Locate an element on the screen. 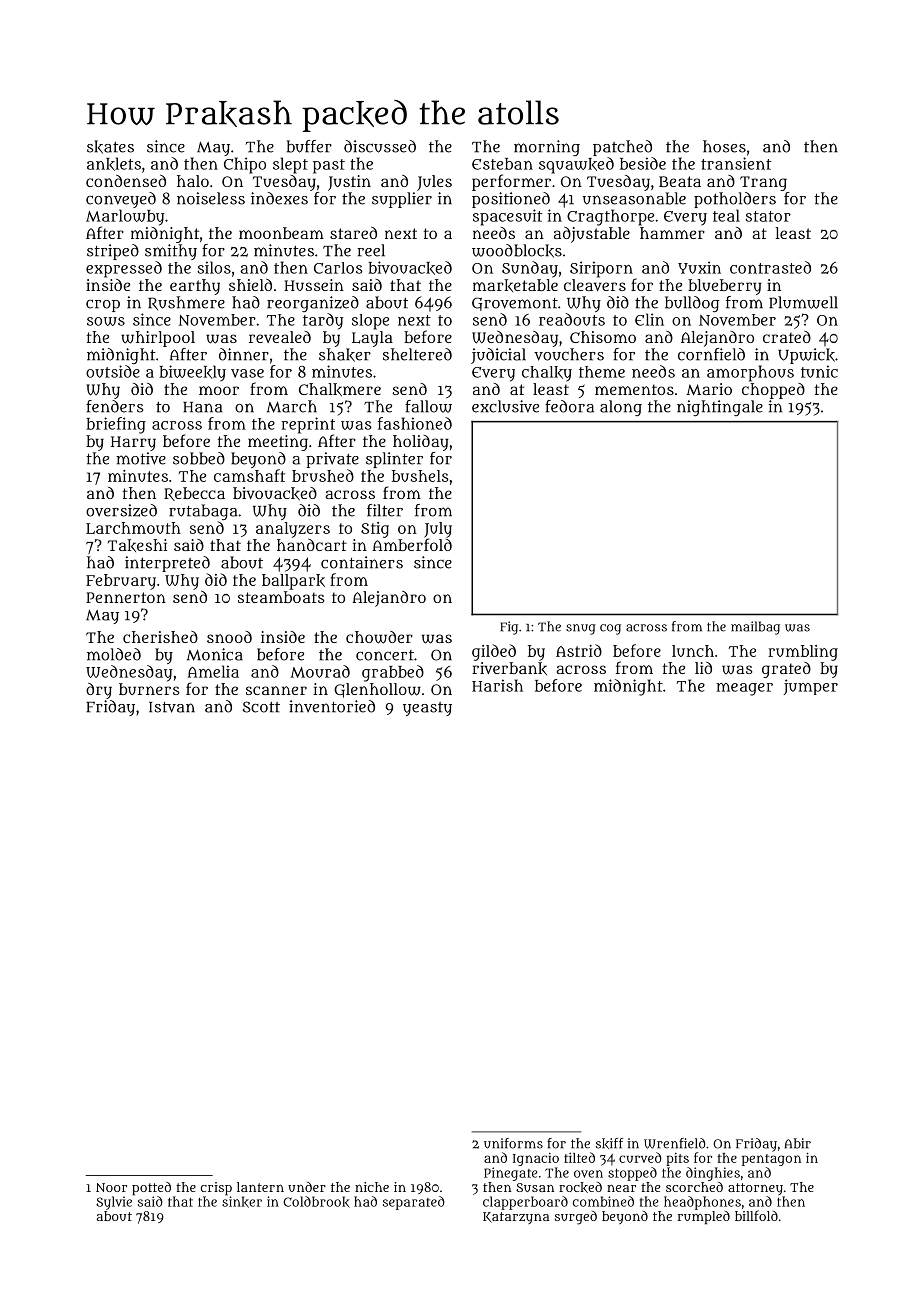 Image resolution: width=924 pixels, height=1308 pixels. potted is located at coordinates (151, 1189).
